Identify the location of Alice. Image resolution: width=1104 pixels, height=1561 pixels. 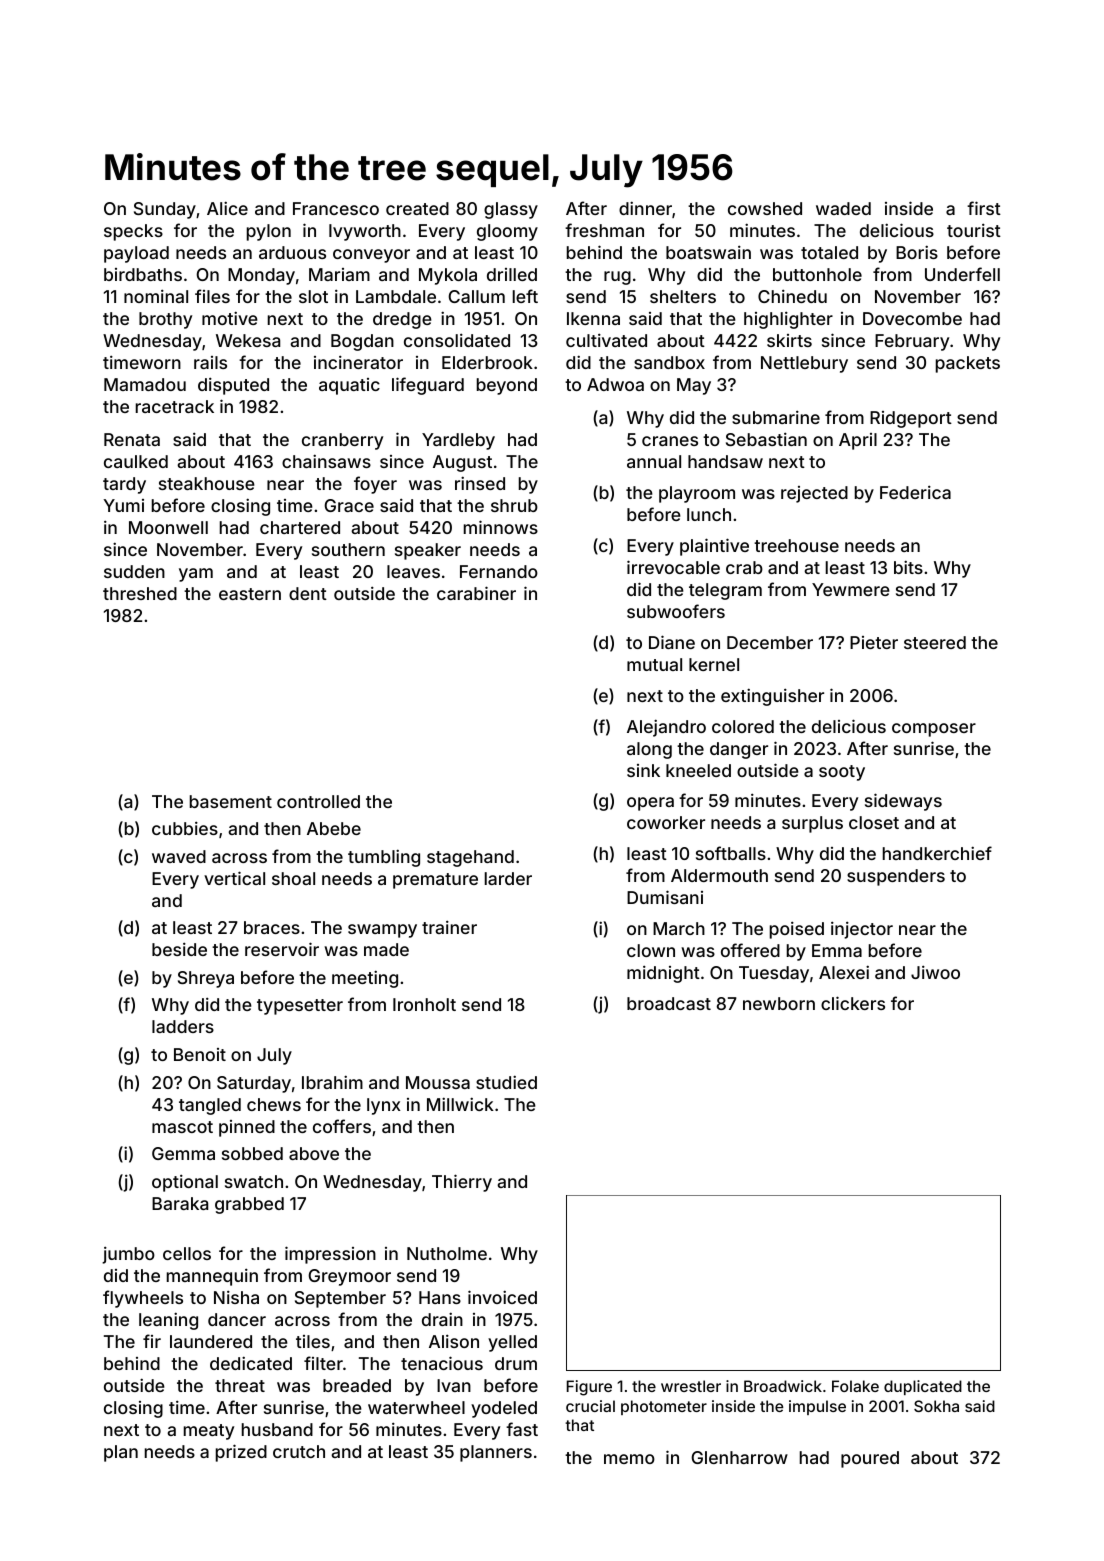
(227, 208).
